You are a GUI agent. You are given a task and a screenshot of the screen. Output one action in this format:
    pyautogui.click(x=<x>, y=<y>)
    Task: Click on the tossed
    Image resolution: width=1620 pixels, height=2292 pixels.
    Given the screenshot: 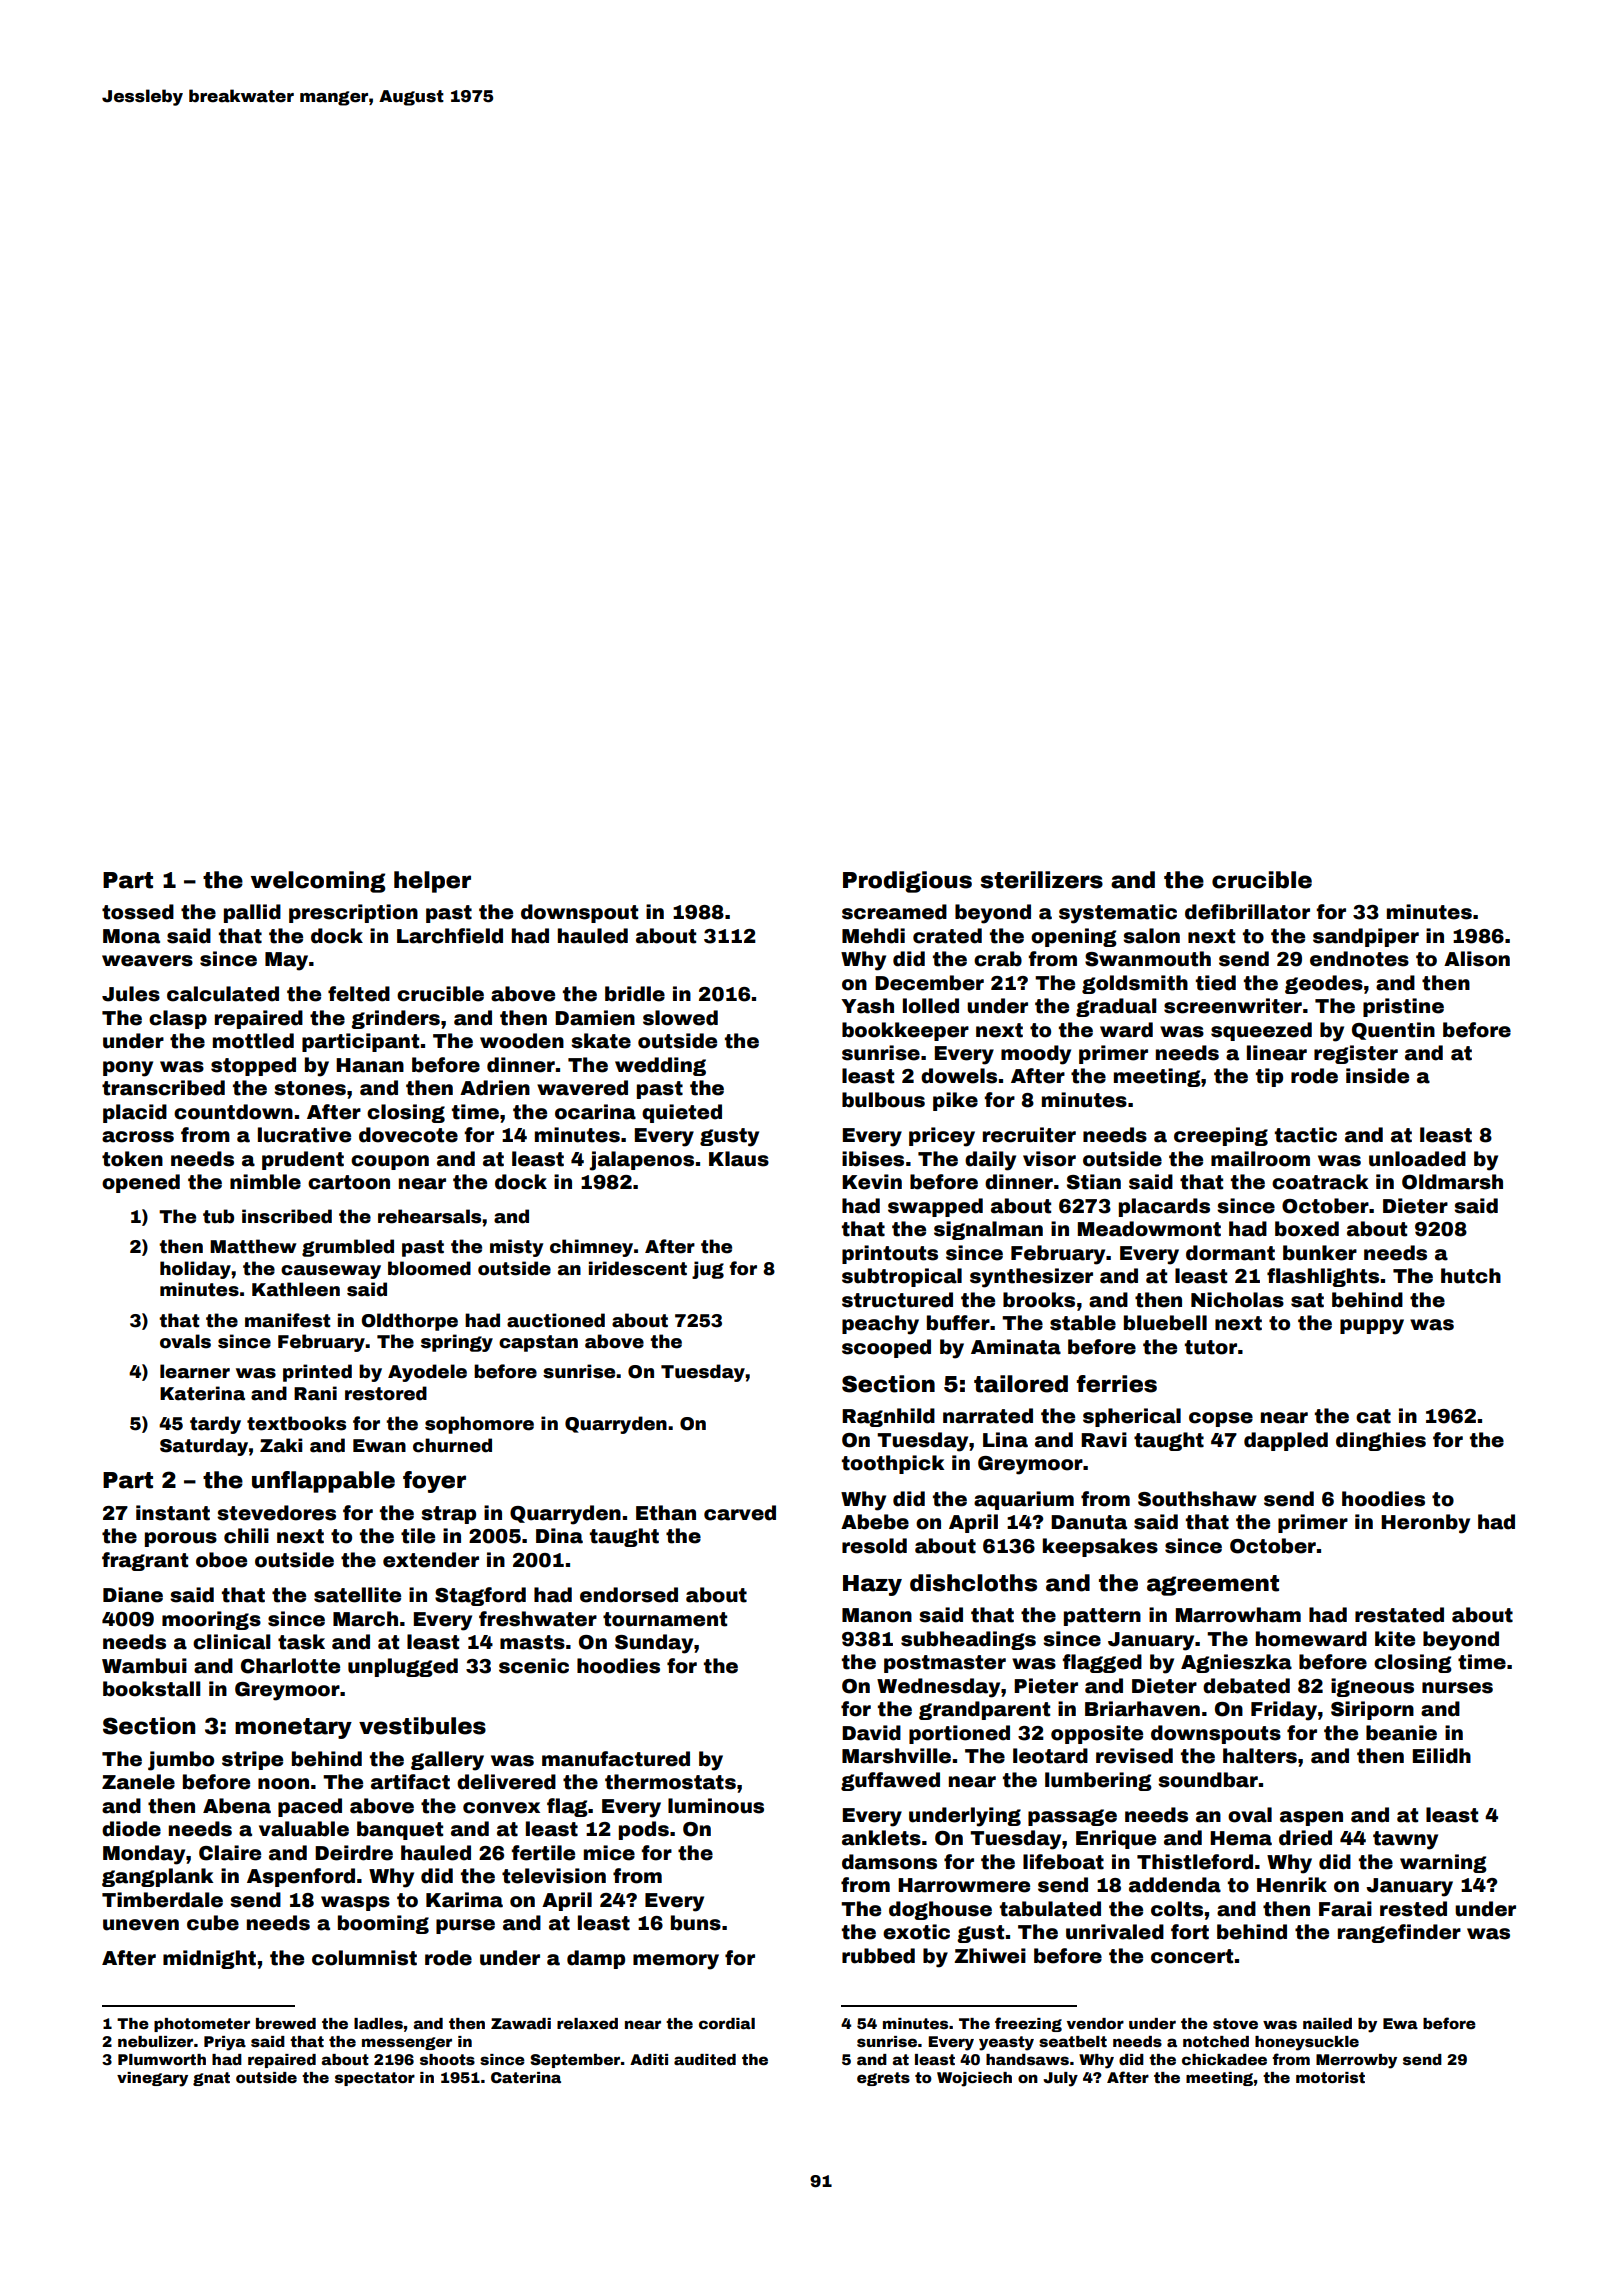 What is the action you would take?
    pyautogui.click(x=138, y=912)
